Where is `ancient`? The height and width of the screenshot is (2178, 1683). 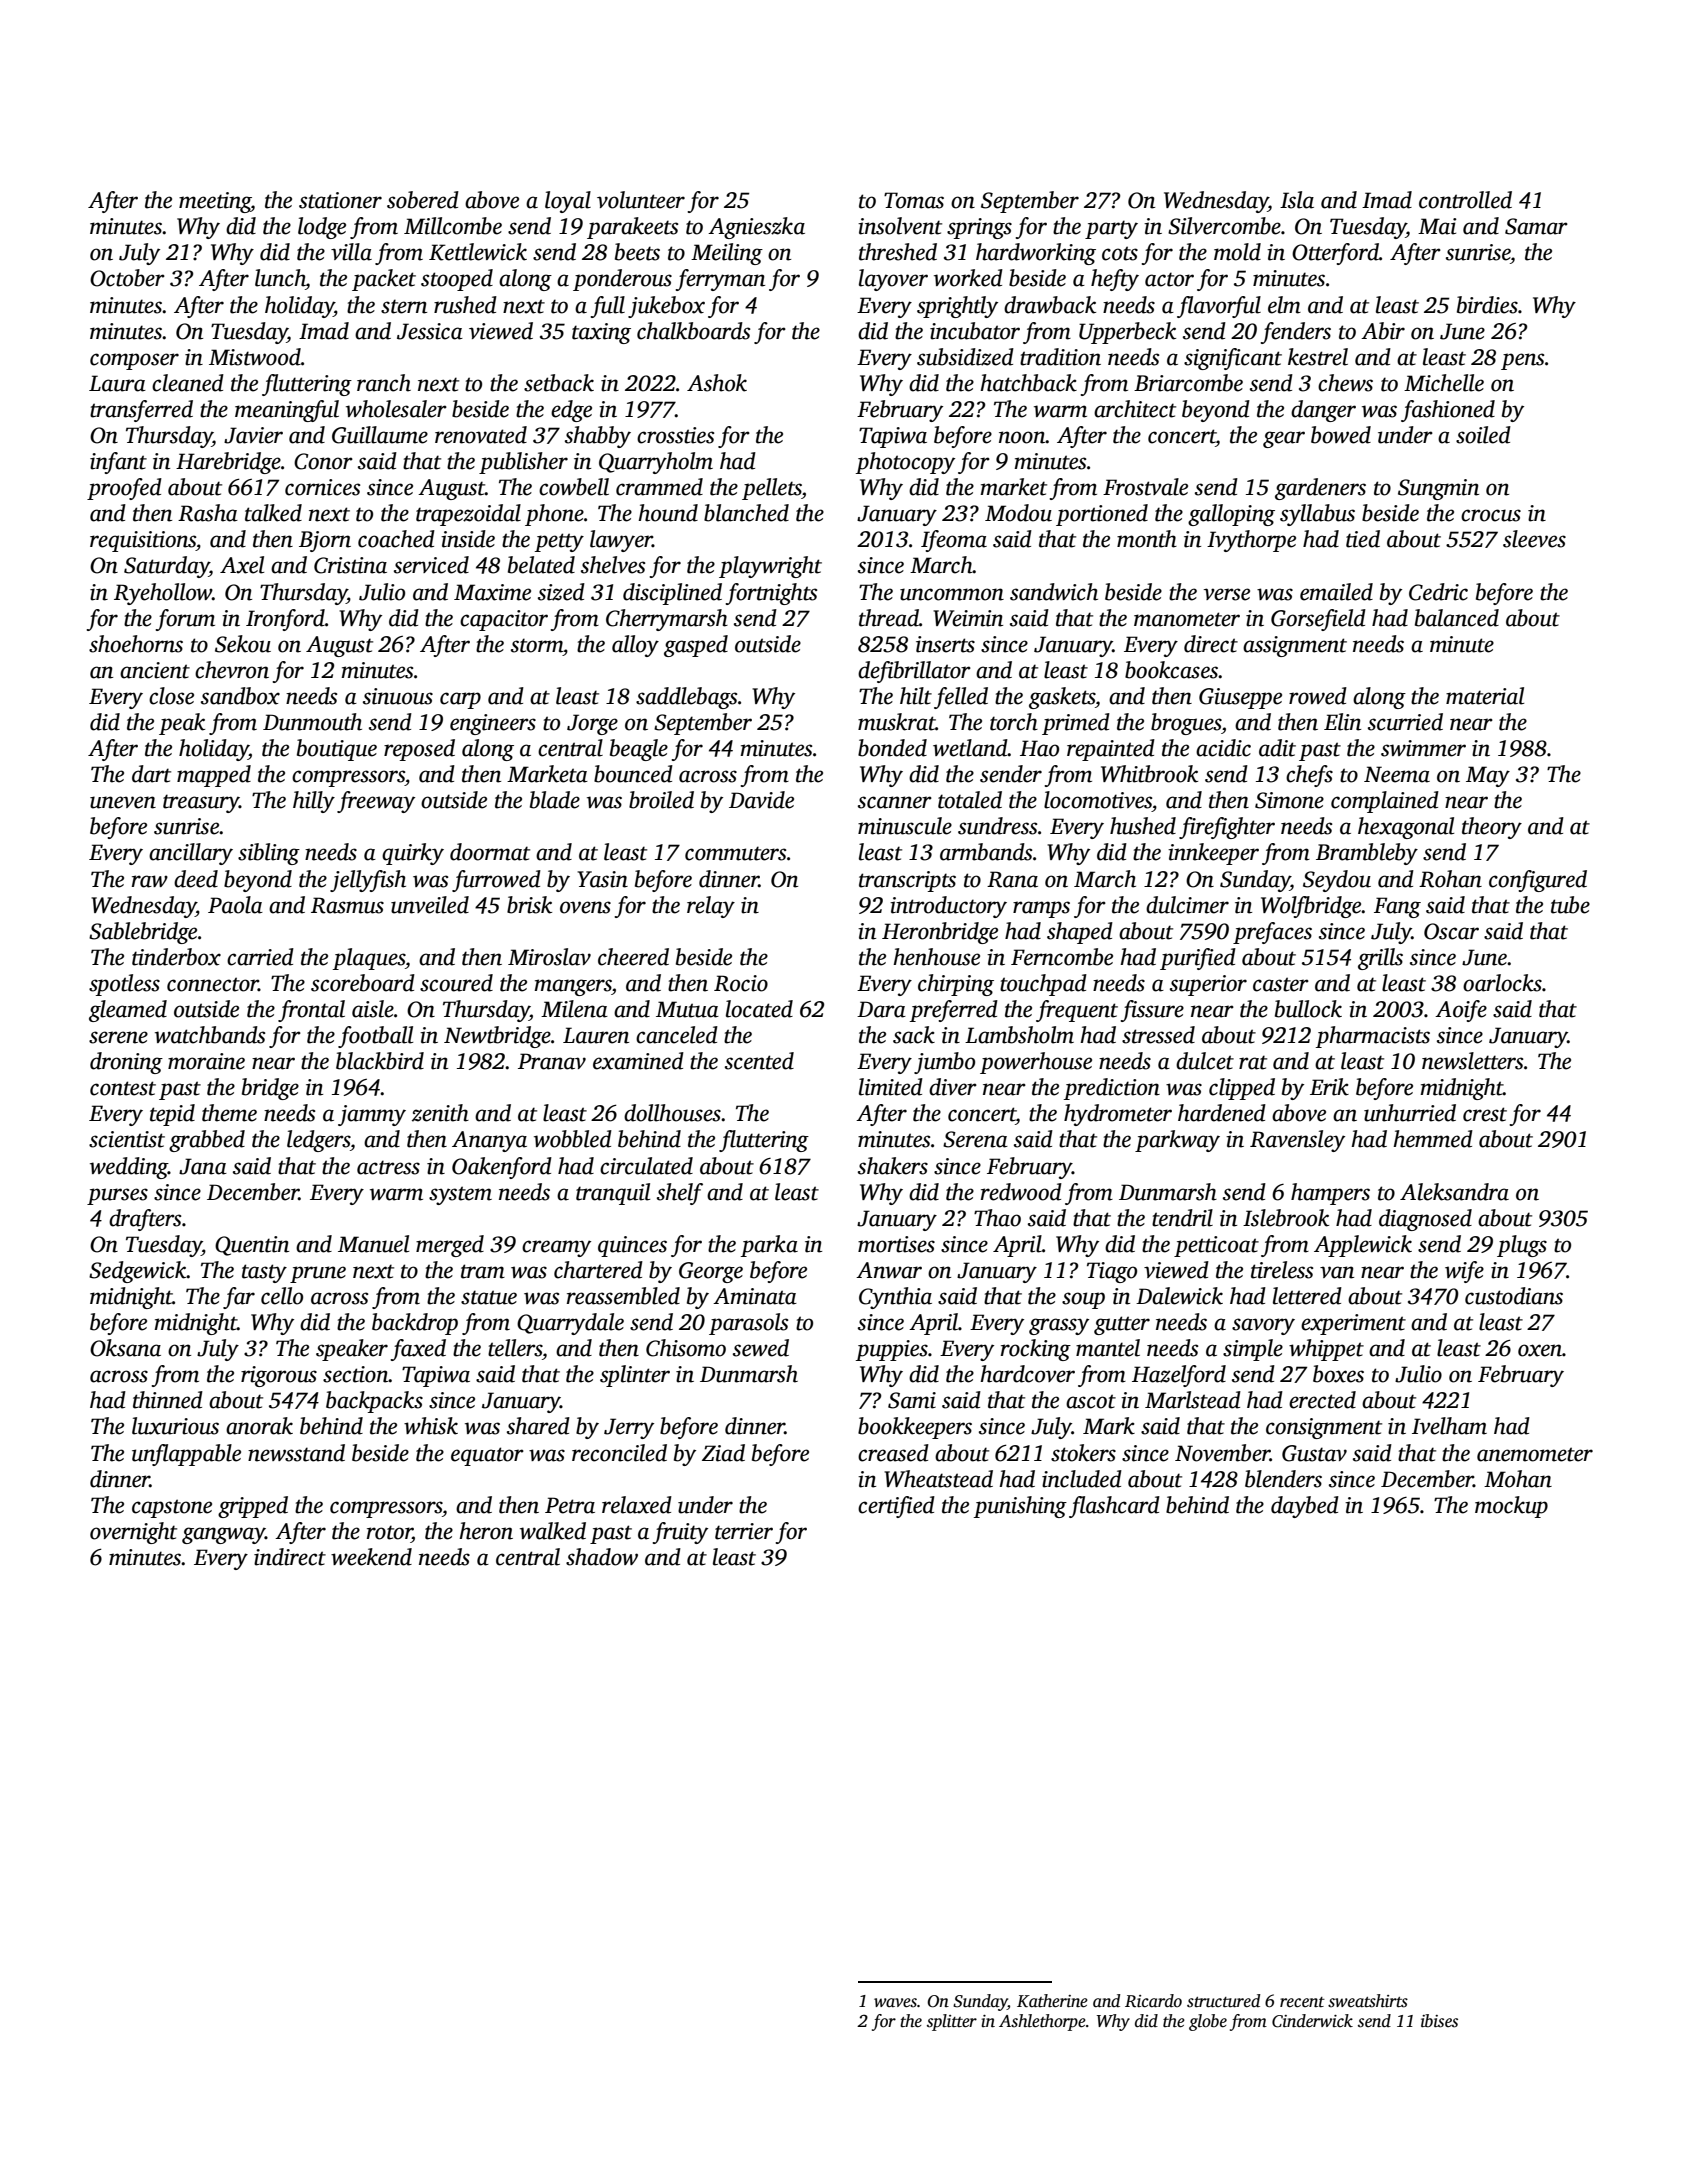
ancient is located at coordinates (155, 670).
